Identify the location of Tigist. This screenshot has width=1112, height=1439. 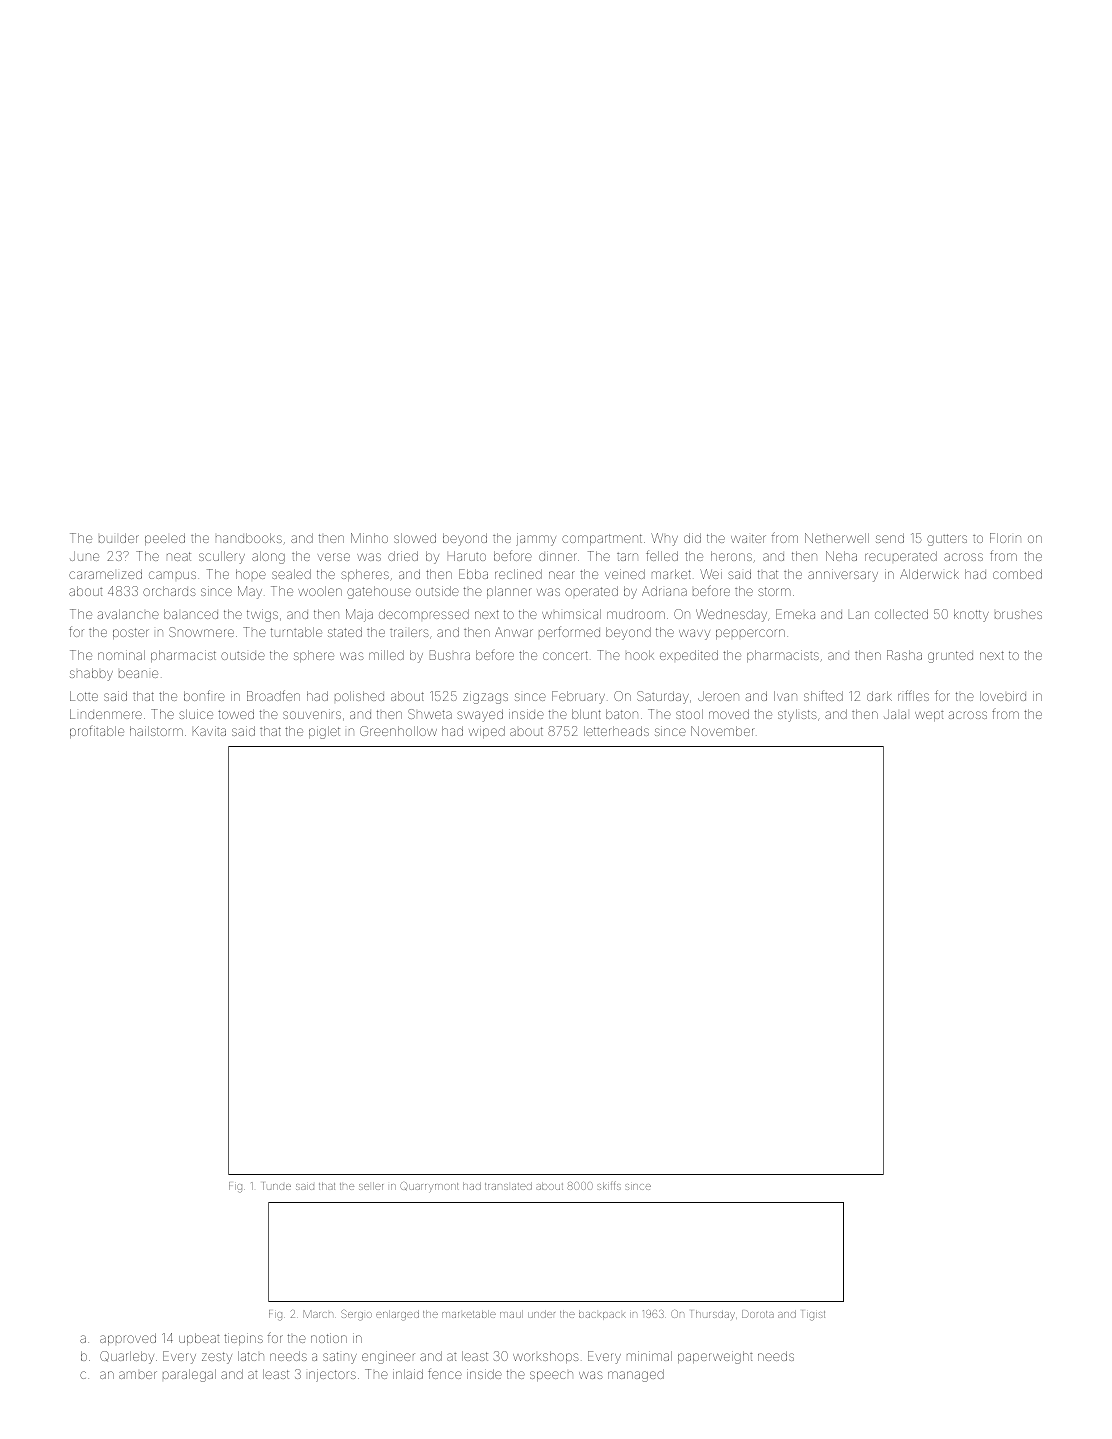
(813, 1315).
